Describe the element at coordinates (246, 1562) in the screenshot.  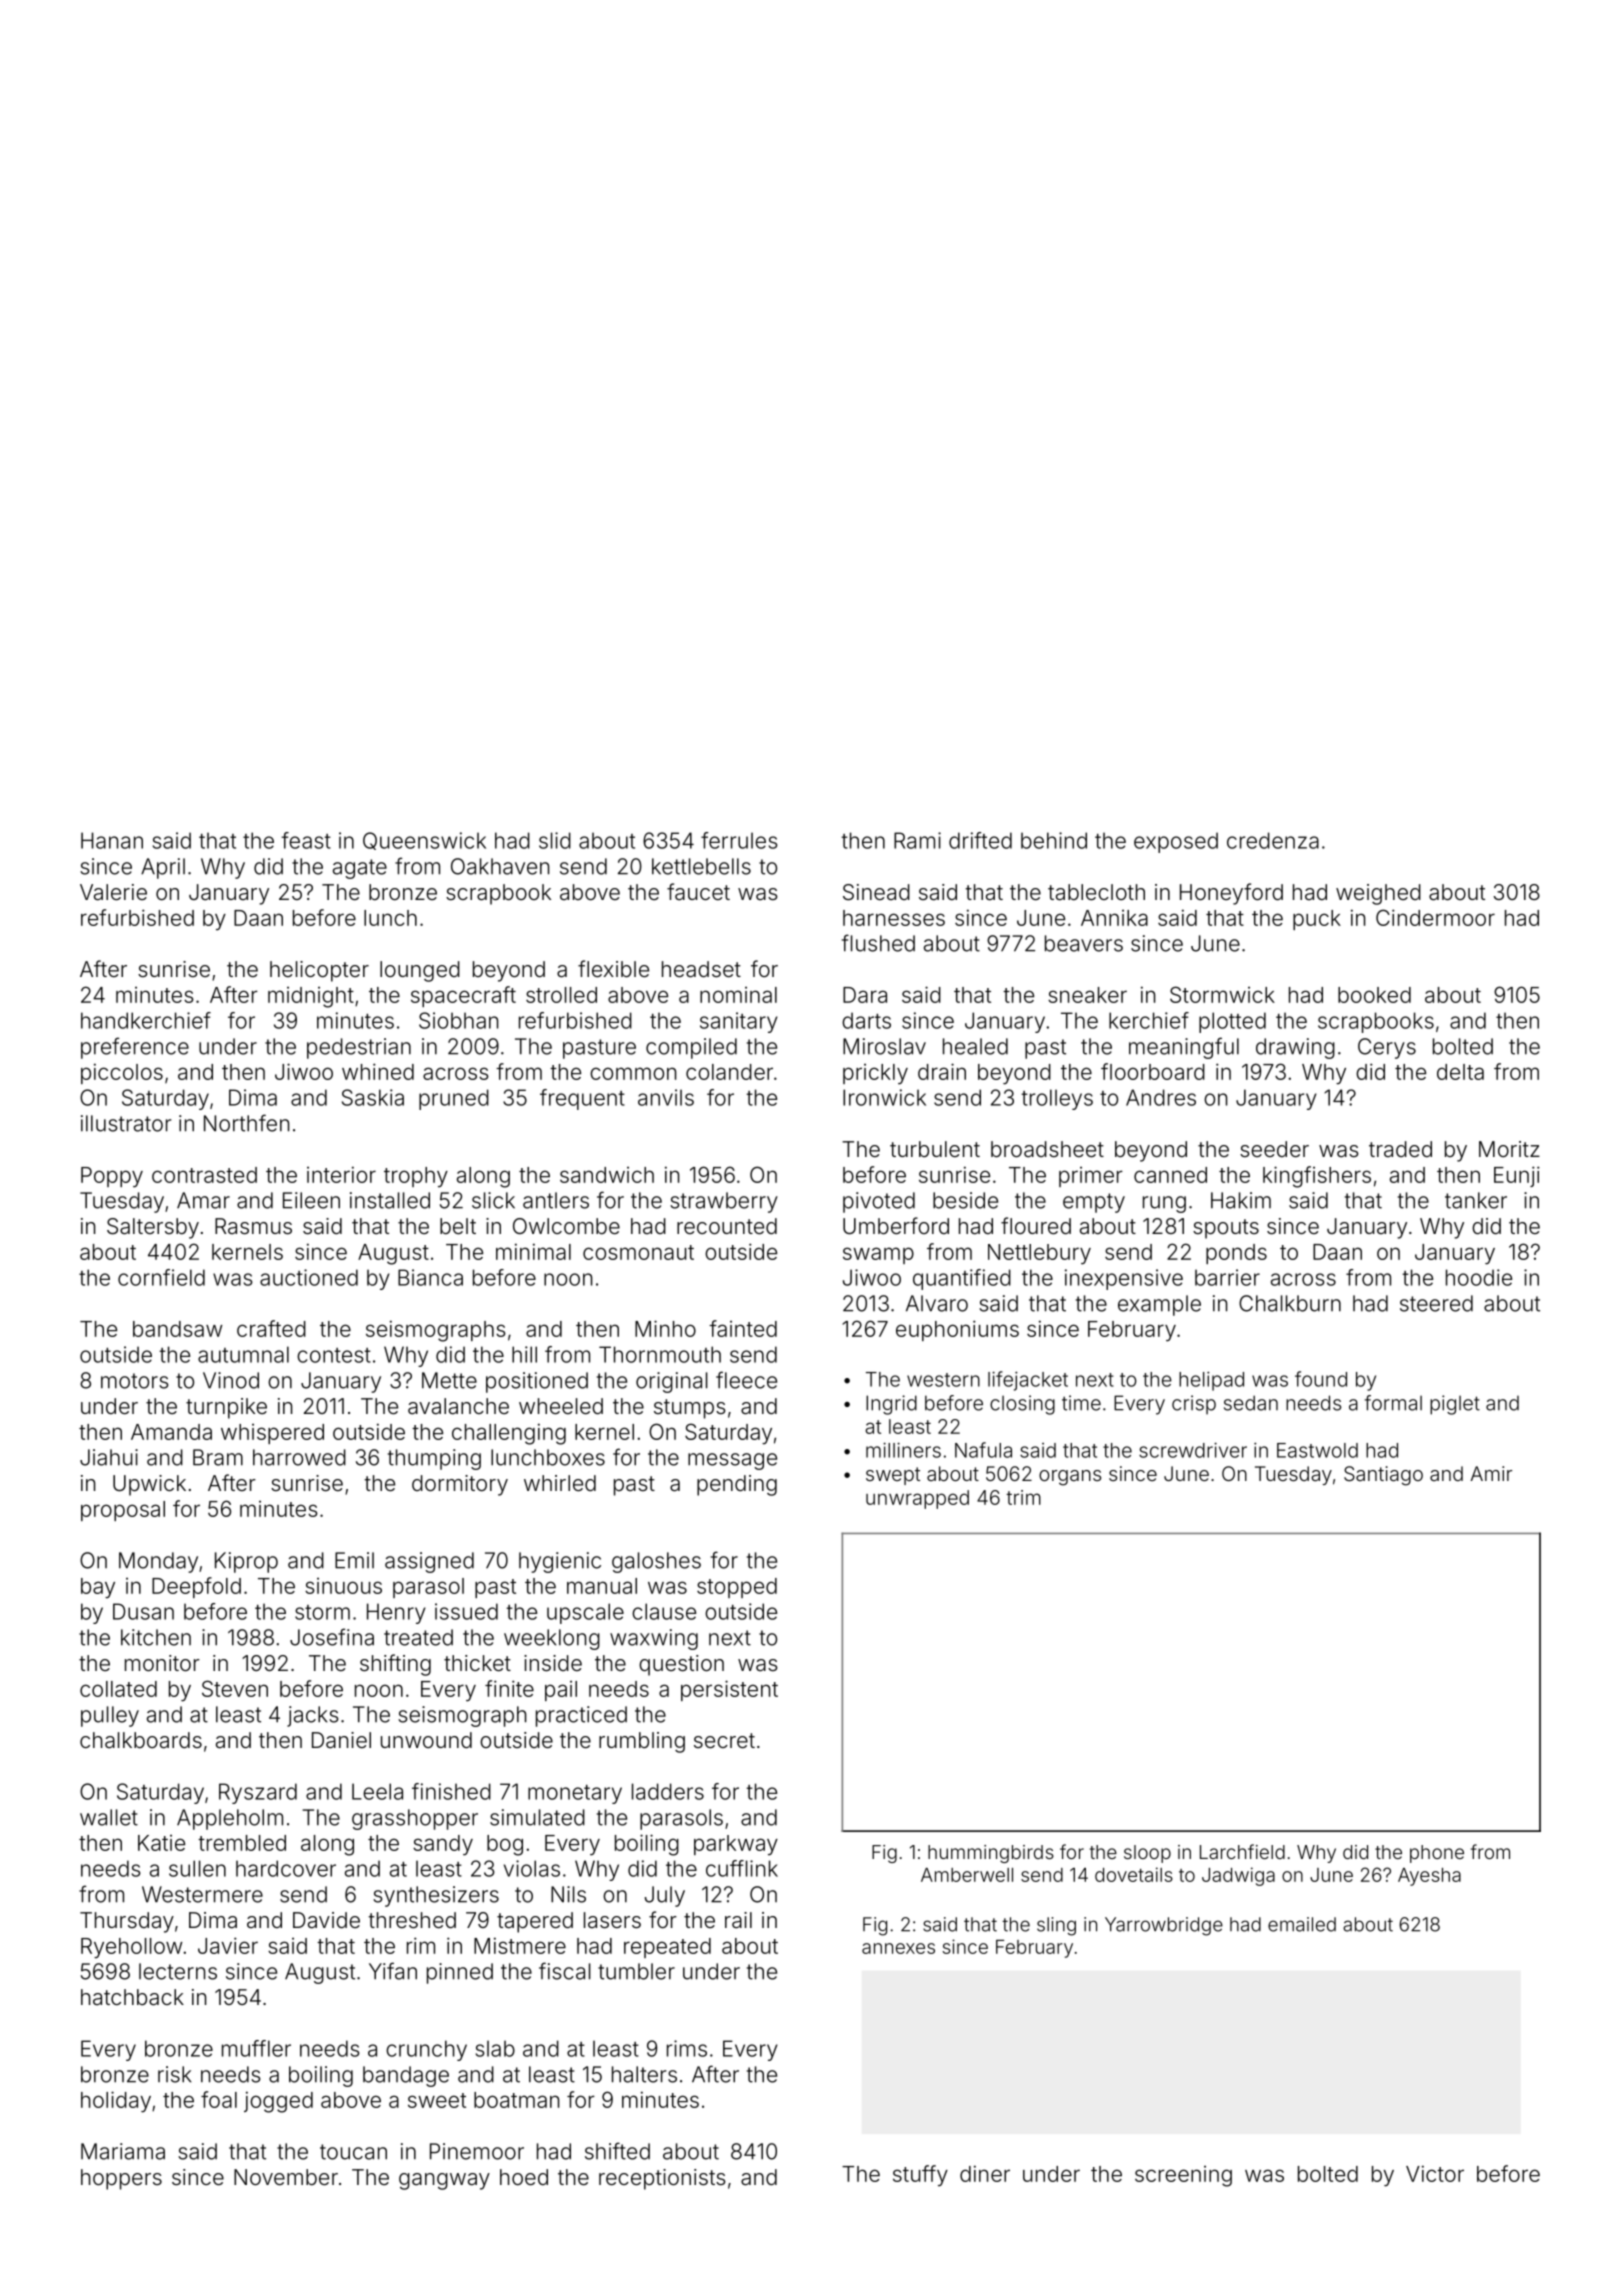
I see `Kiprop` at that location.
